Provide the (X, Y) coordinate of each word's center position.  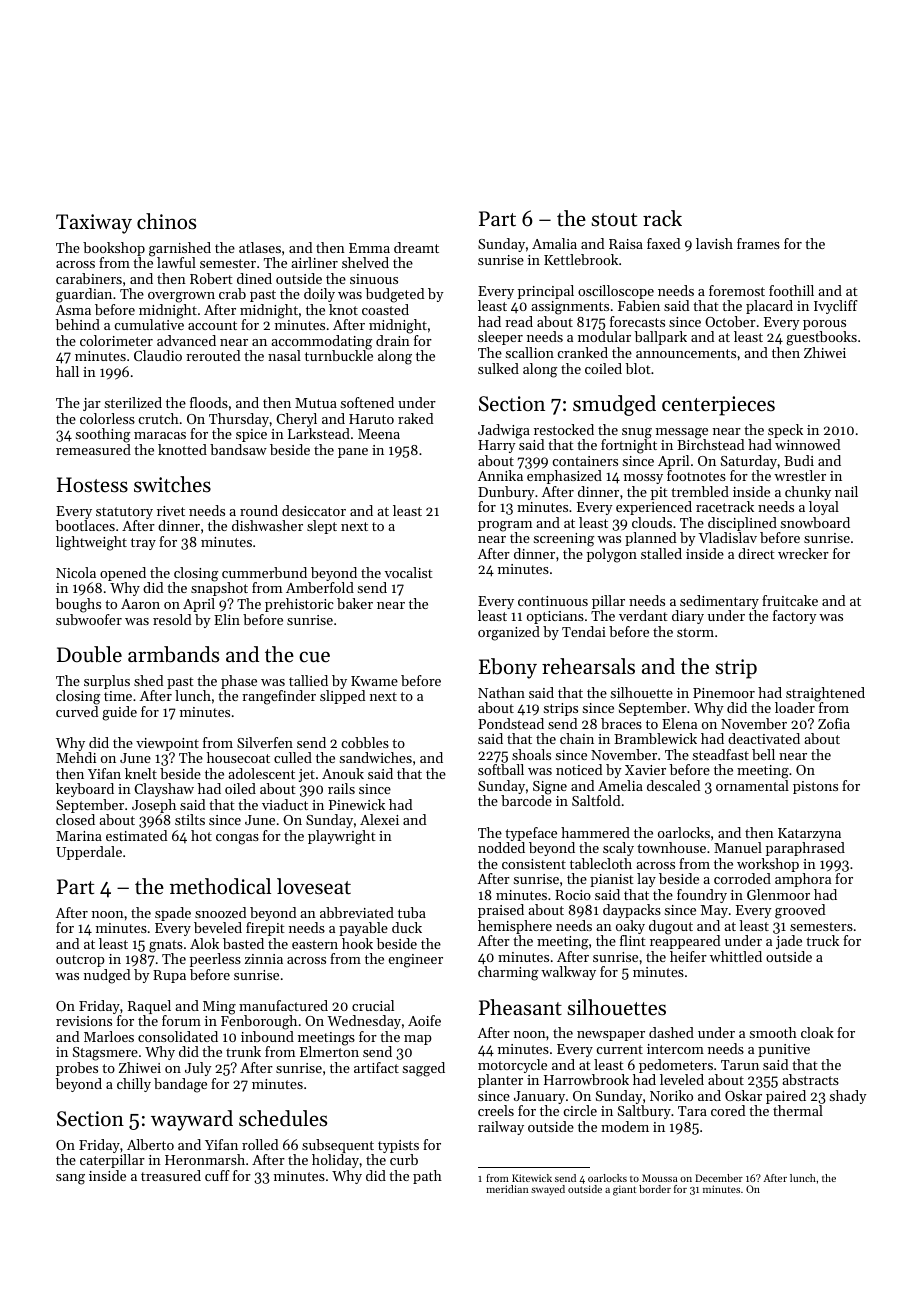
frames (758, 243)
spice (251, 435)
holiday (335, 1161)
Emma (369, 248)
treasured (171, 1175)
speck (785, 431)
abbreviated (357, 912)
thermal (798, 1110)
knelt (141, 773)
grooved (800, 911)
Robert (211, 278)
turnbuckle (339, 355)
